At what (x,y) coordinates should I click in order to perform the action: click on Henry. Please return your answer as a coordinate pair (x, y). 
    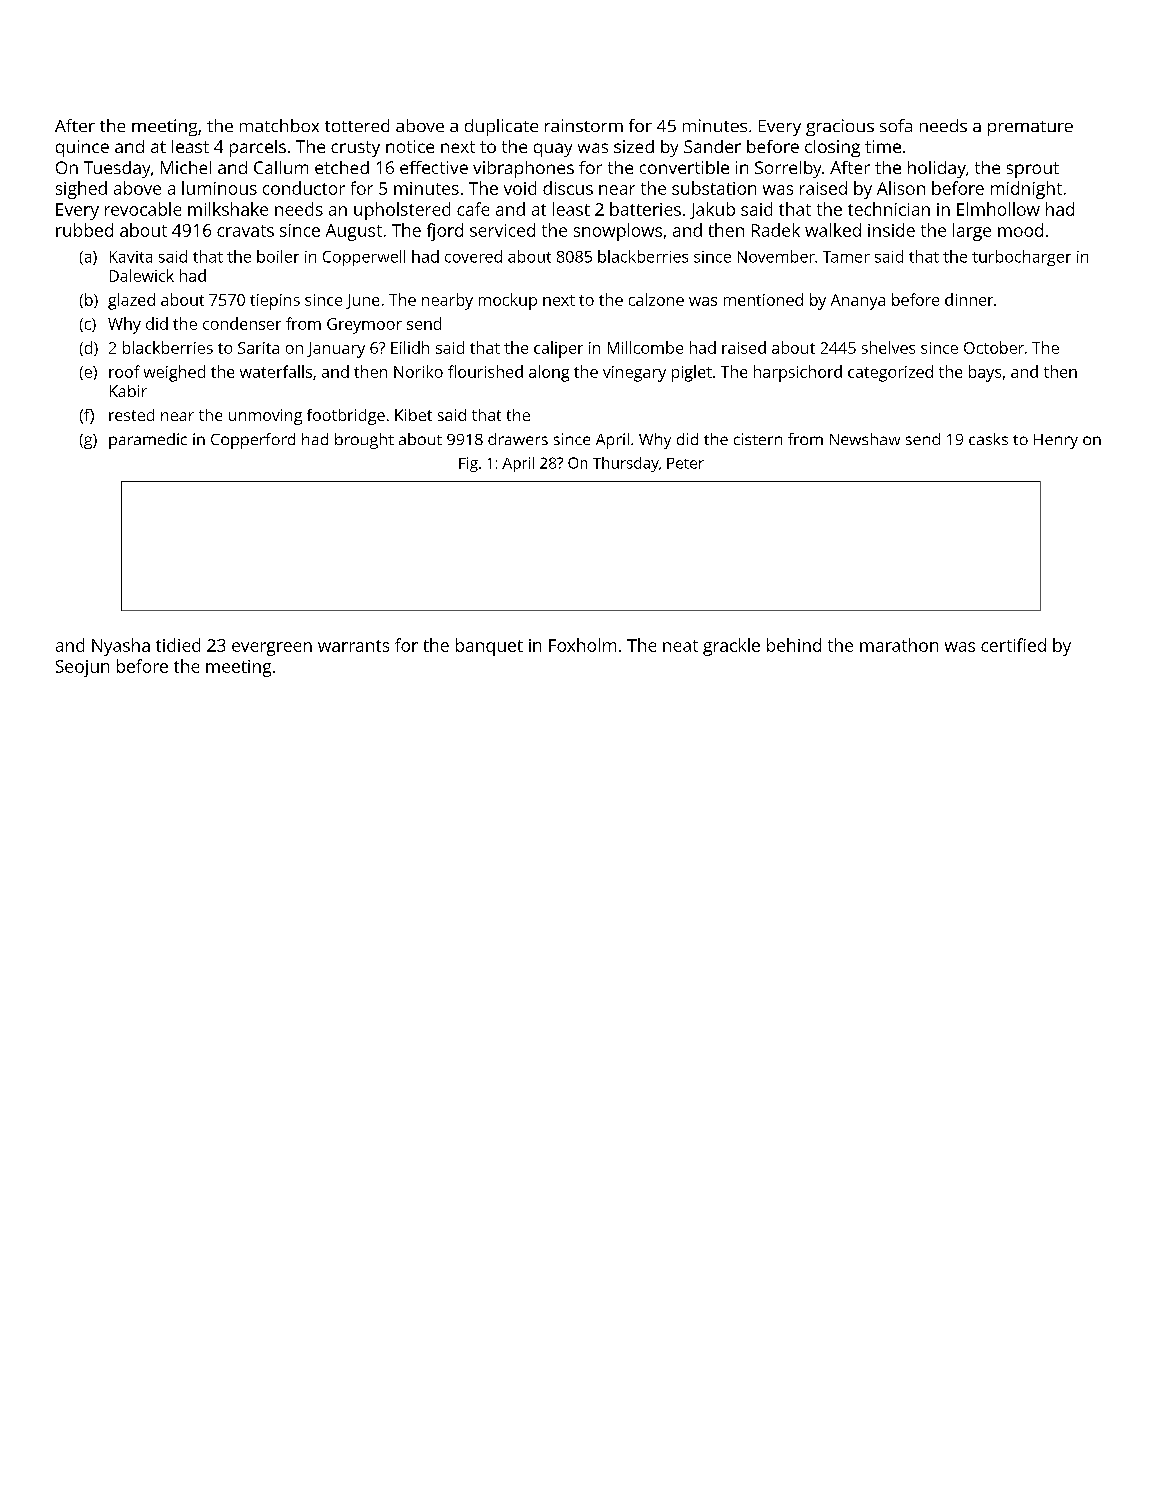
    Looking at the image, I should click on (1056, 441).
